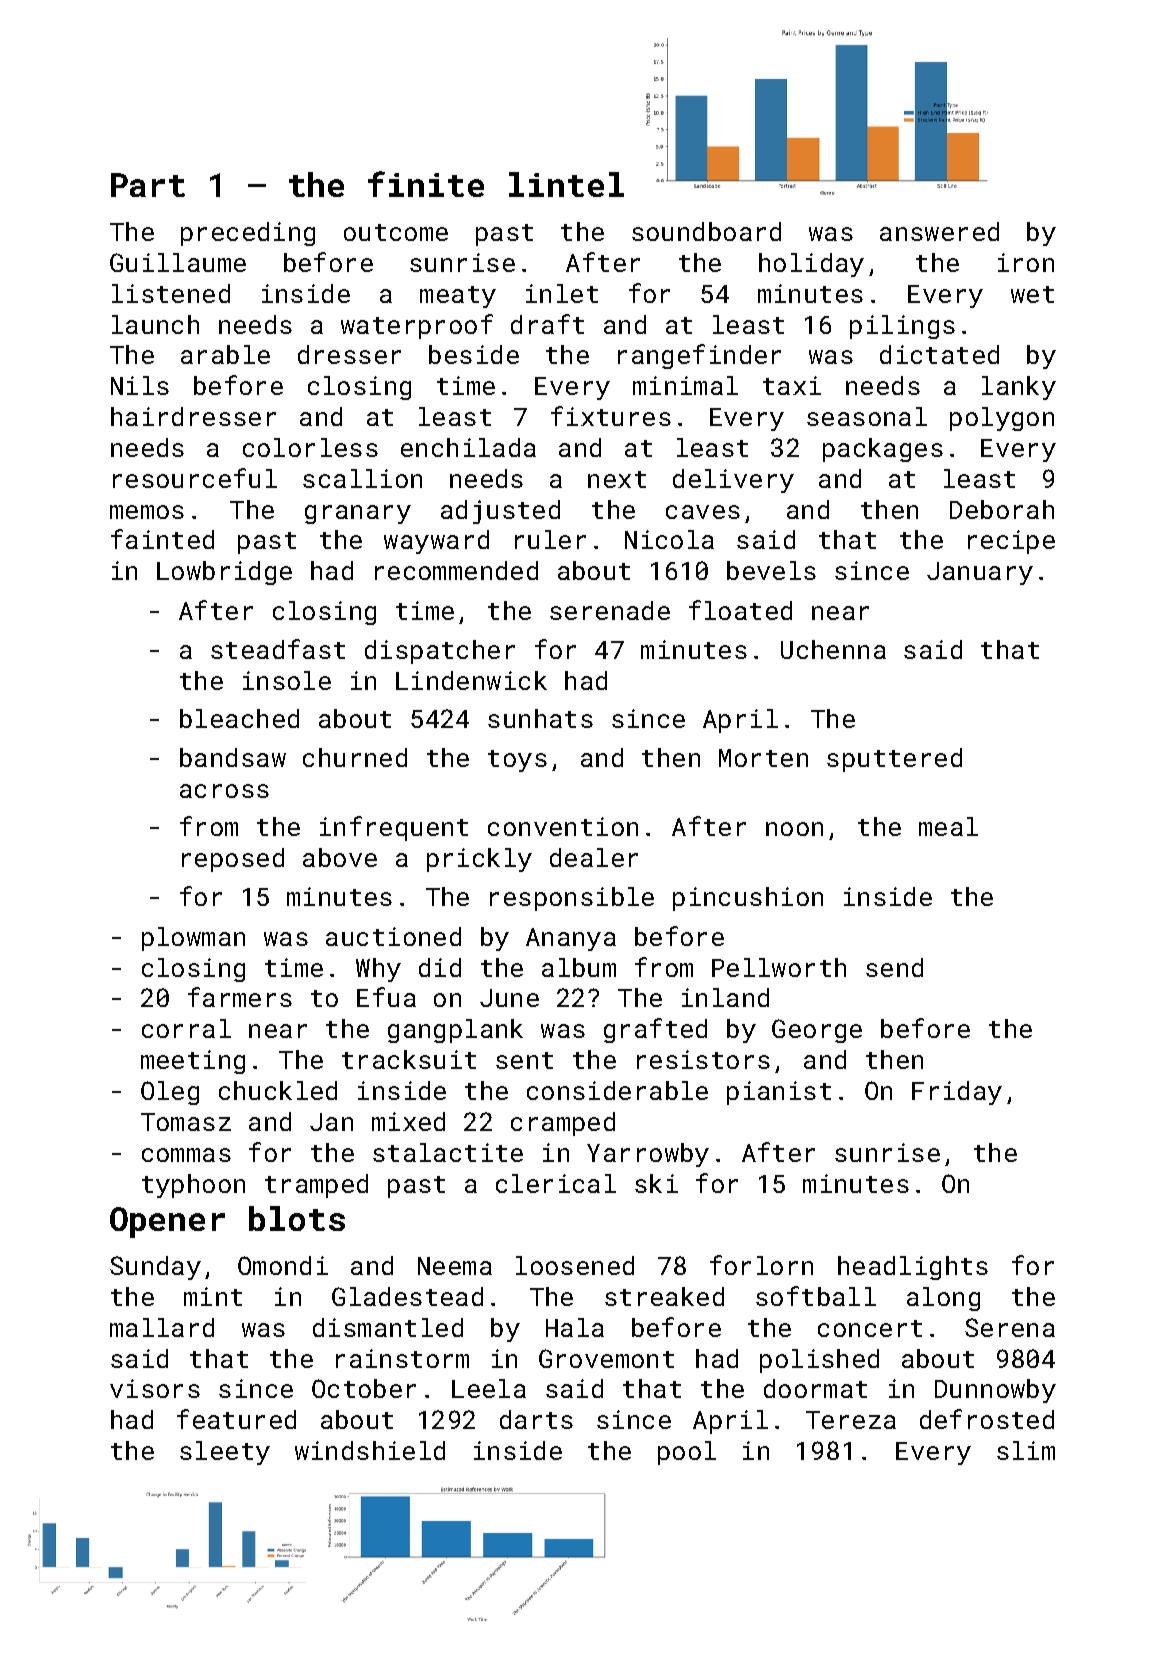  What do you see at coordinates (426, 184) in the screenshot?
I see `finite` at bounding box center [426, 184].
